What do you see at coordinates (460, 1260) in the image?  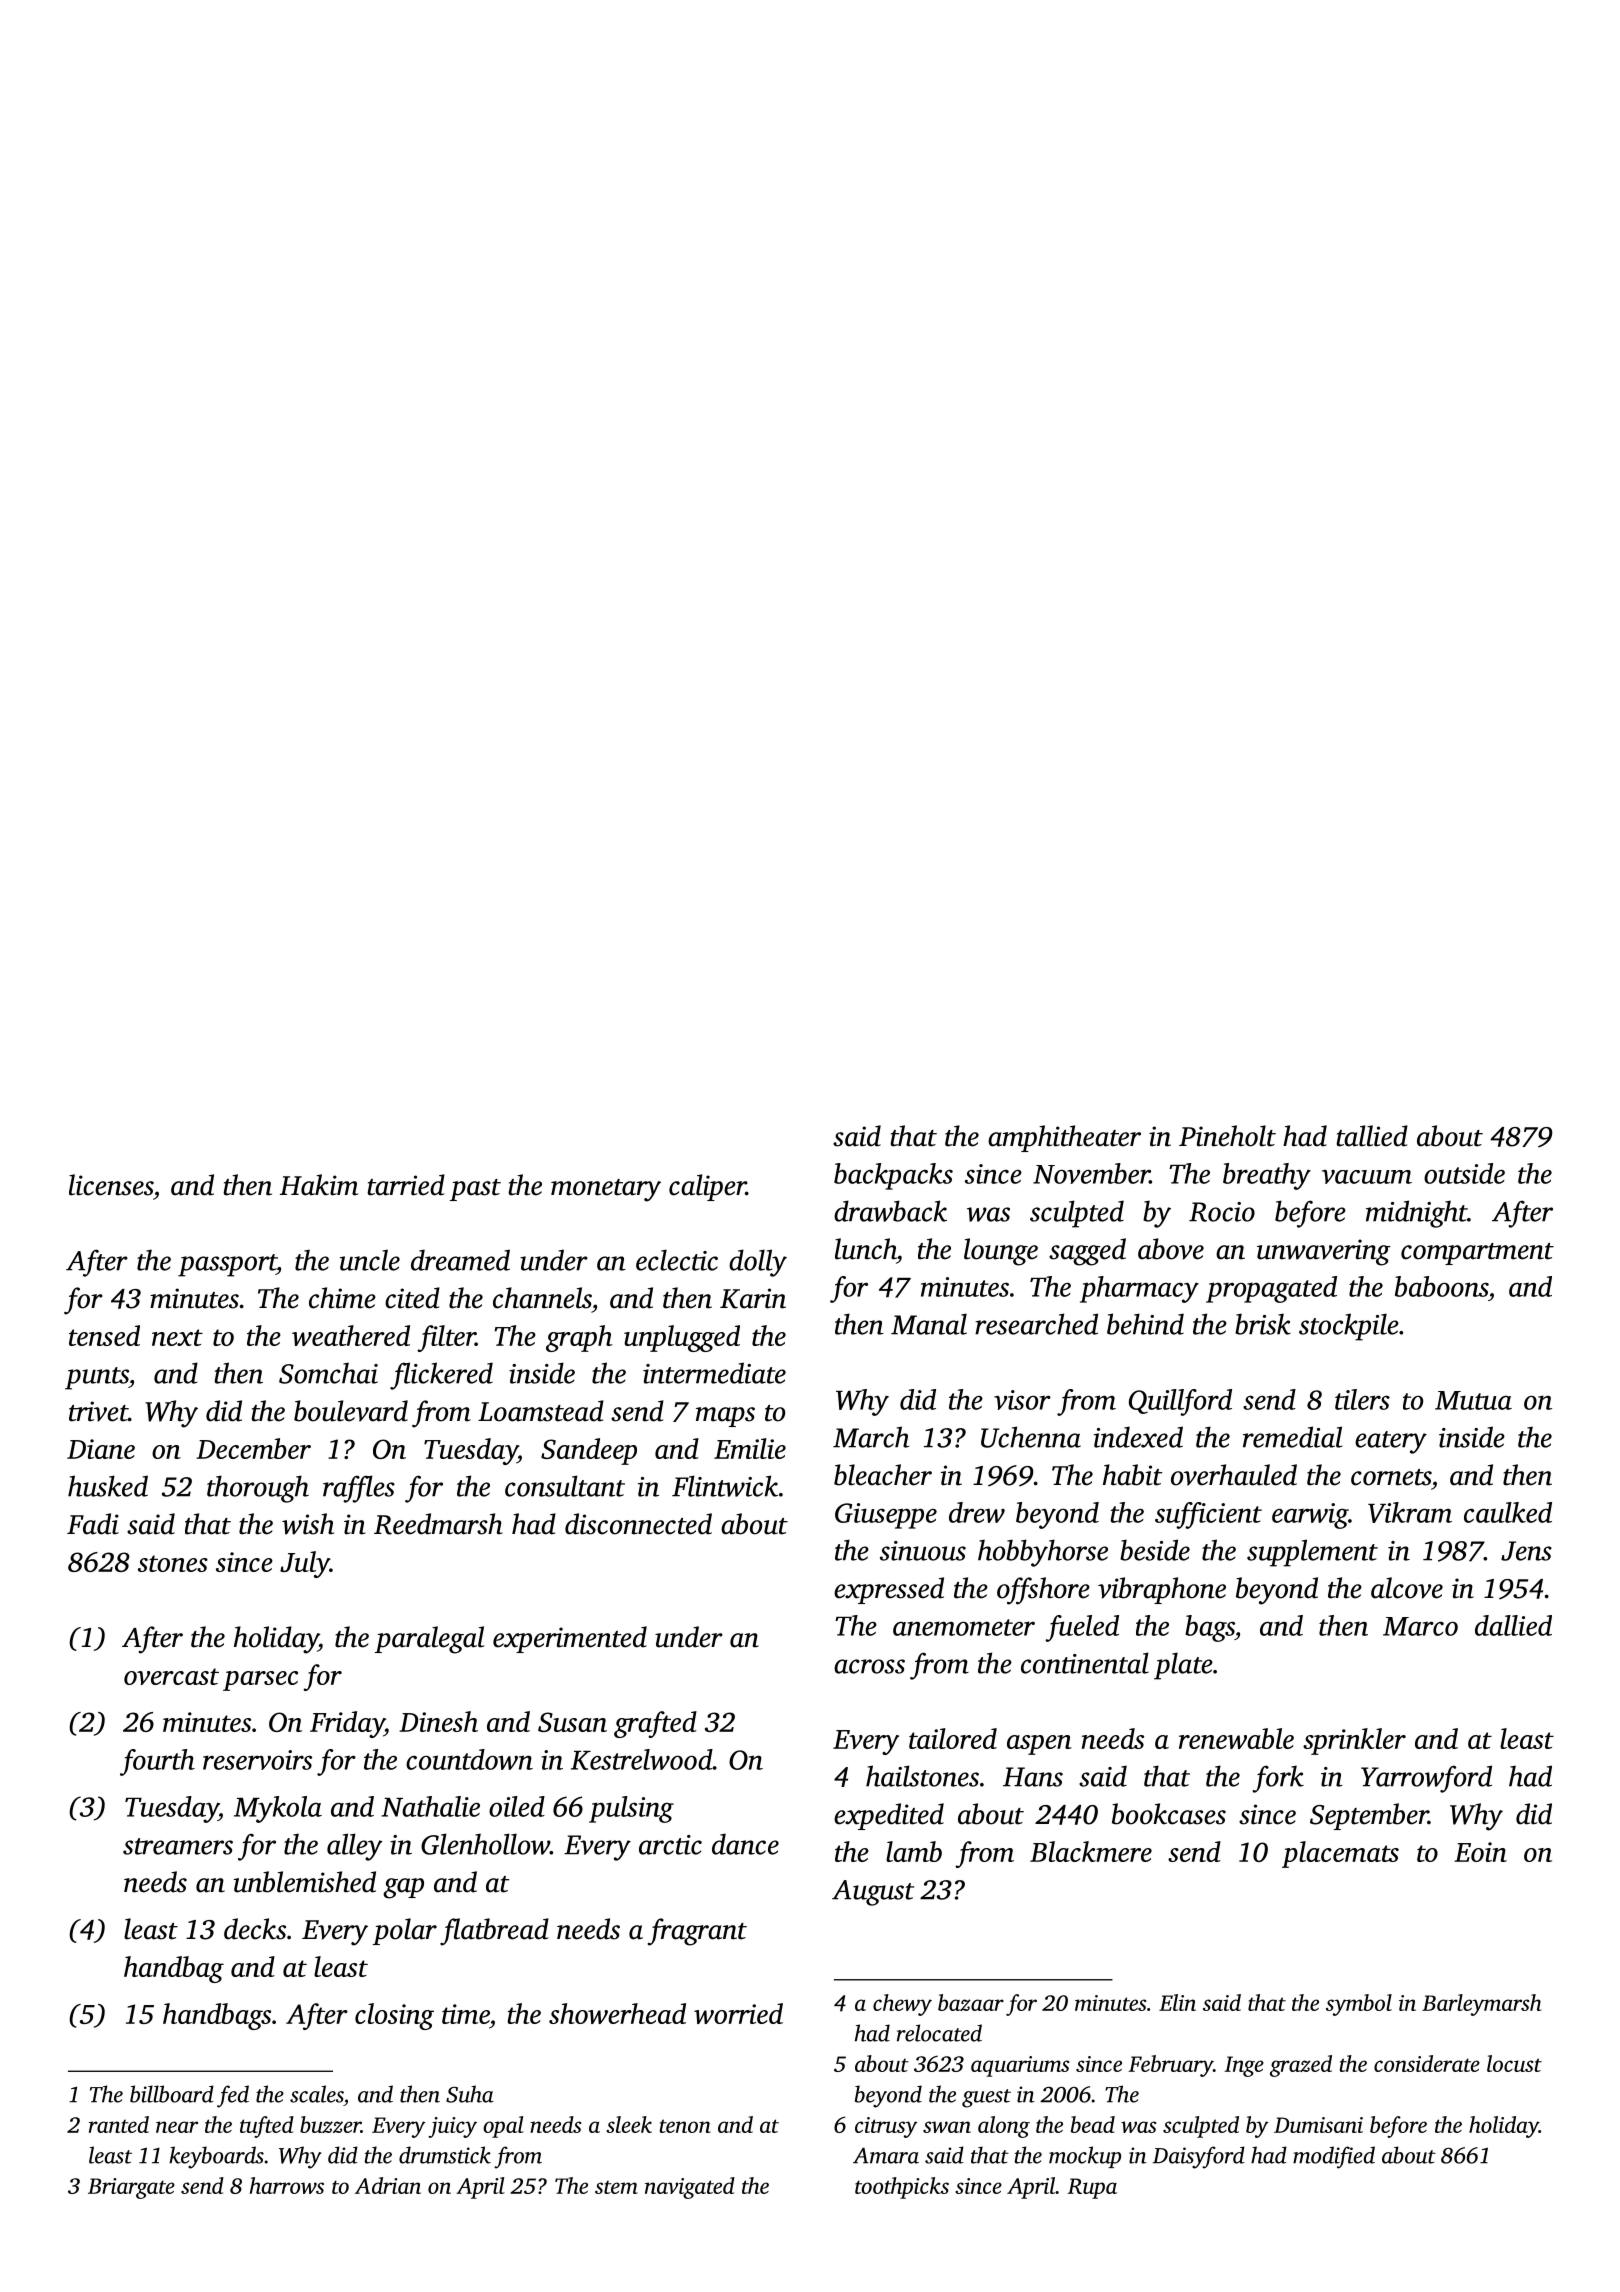 I see `dreamed` at bounding box center [460, 1260].
